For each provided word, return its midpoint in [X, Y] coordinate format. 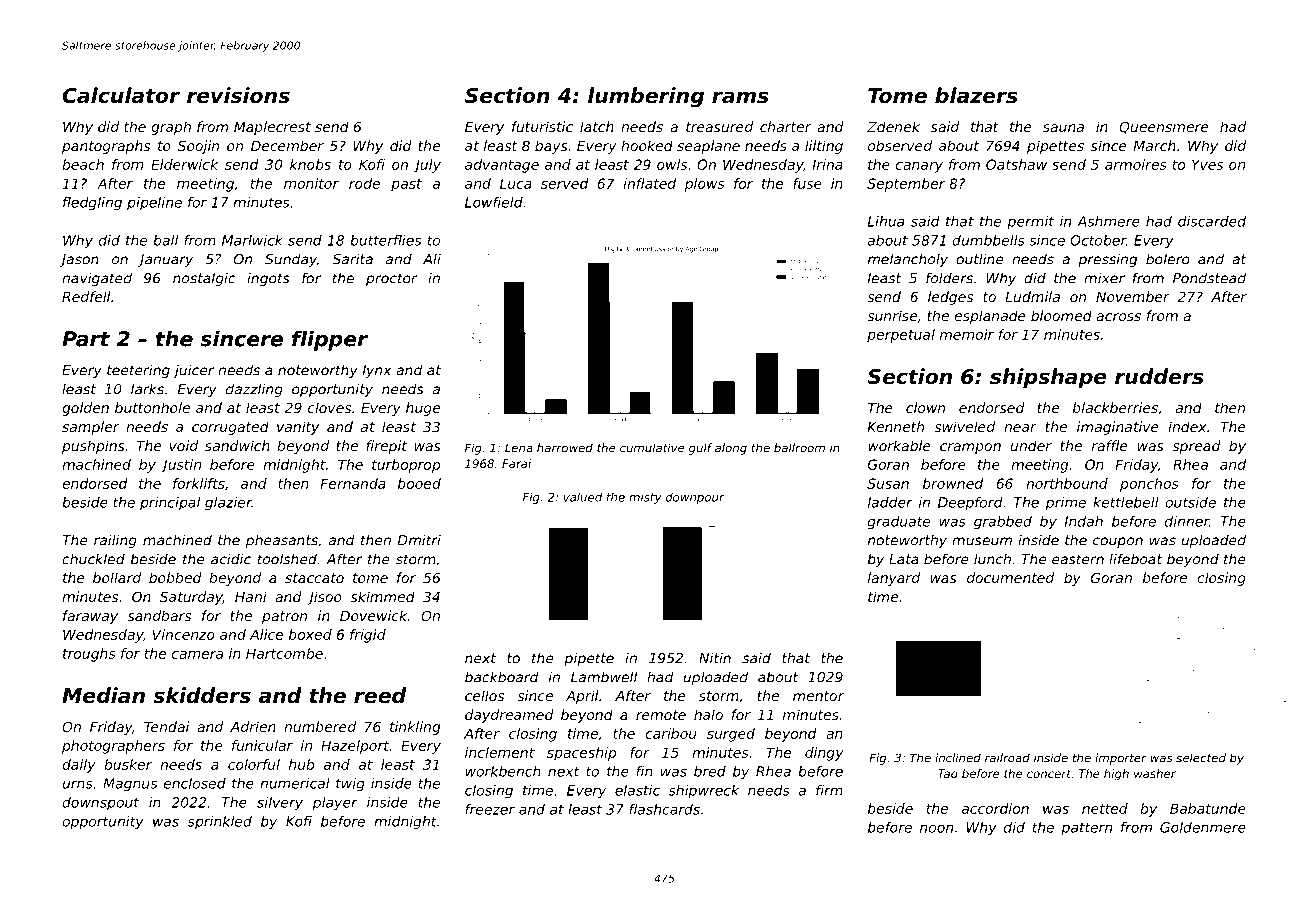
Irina [828, 164]
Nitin [715, 657]
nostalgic [204, 279]
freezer [490, 809]
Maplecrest [272, 128]
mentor [818, 696]
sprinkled [220, 822]
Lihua [886, 221]
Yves [1207, 164]
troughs [89, 655]
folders [949, 278]
